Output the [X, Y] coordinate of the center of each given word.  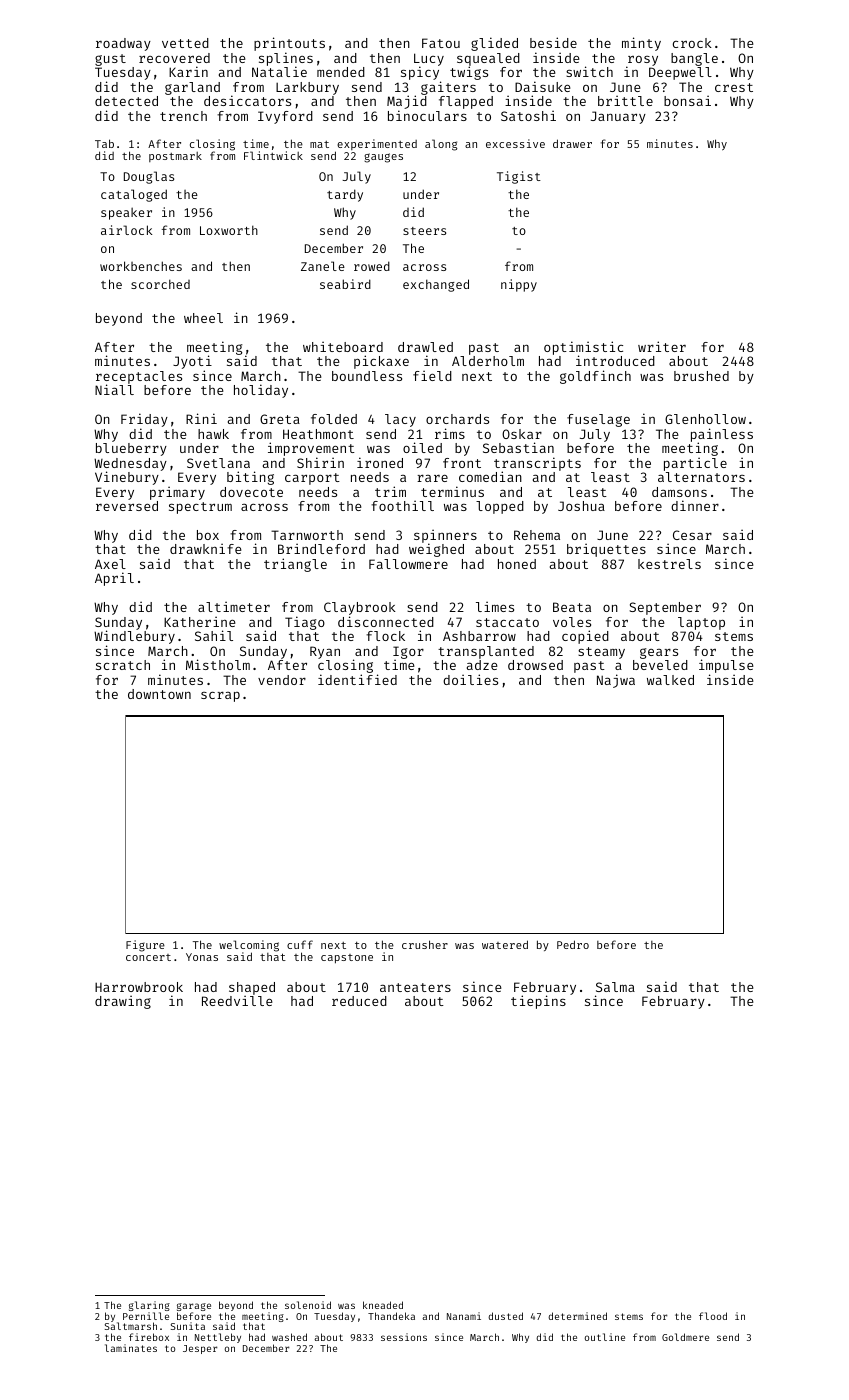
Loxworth [229, 230]
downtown [159, 694]
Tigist [519, 177]
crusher [425, 944]
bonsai [687, 101]
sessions [404, 1337]
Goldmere [685, 1337]
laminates [131, 1348]
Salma [615, 987]
